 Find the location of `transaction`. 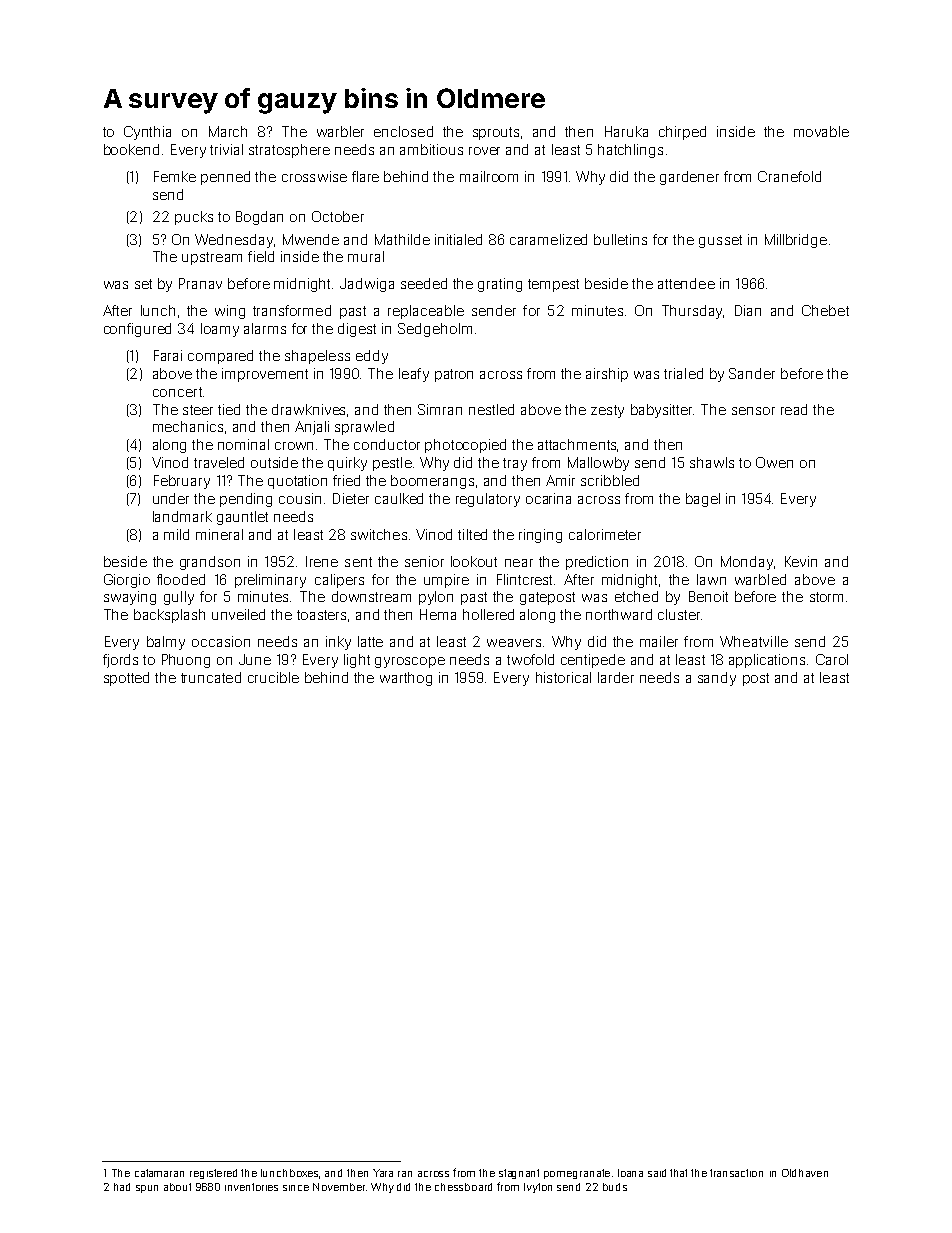

transaction is located at coordinates (736, 1173).
